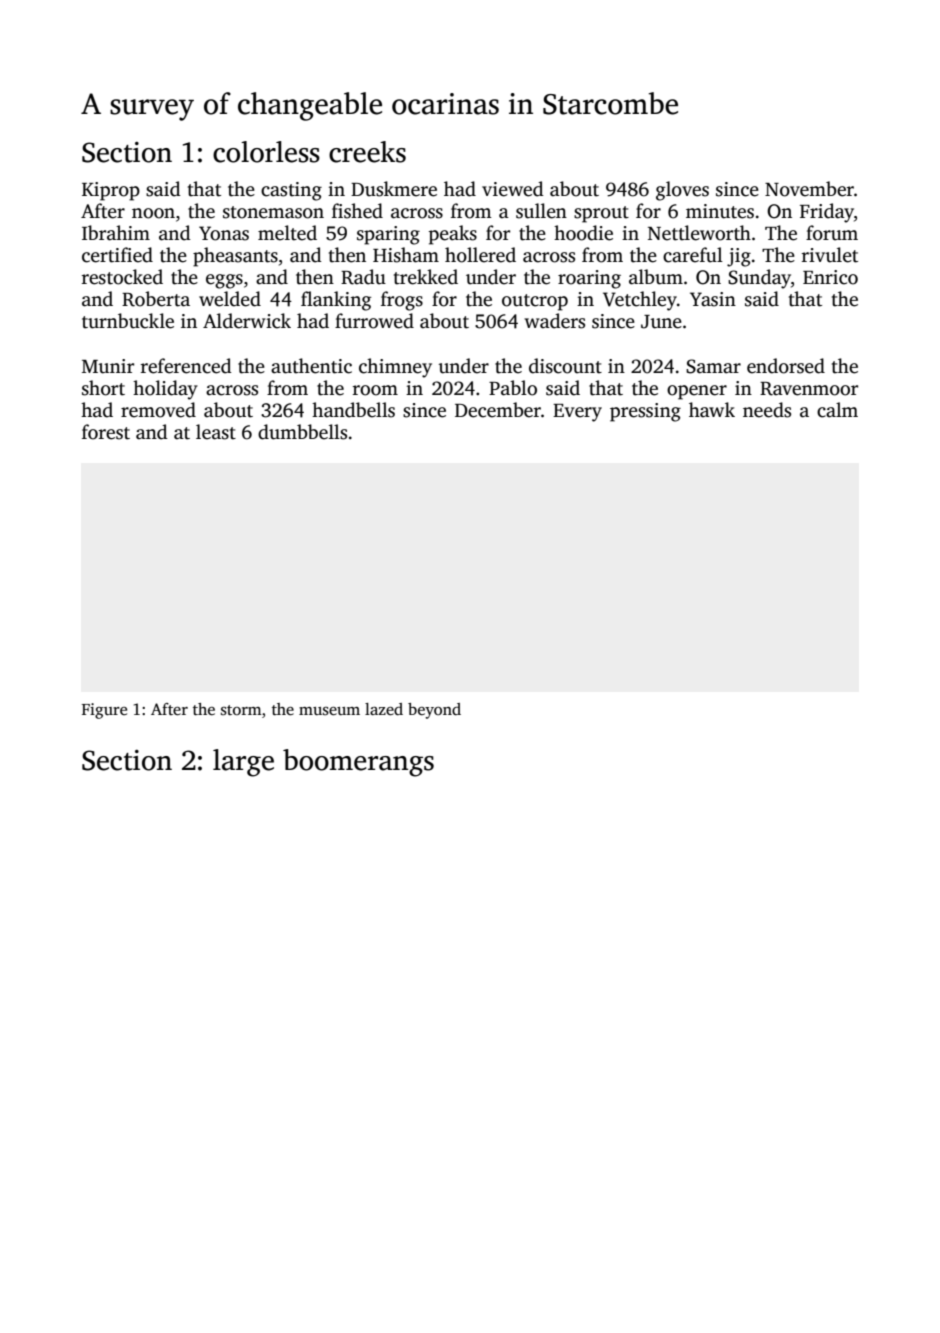  What do you see at coordinates (498, 410) in the screenshot?
I see `December` at bounding box center [498, 410].
